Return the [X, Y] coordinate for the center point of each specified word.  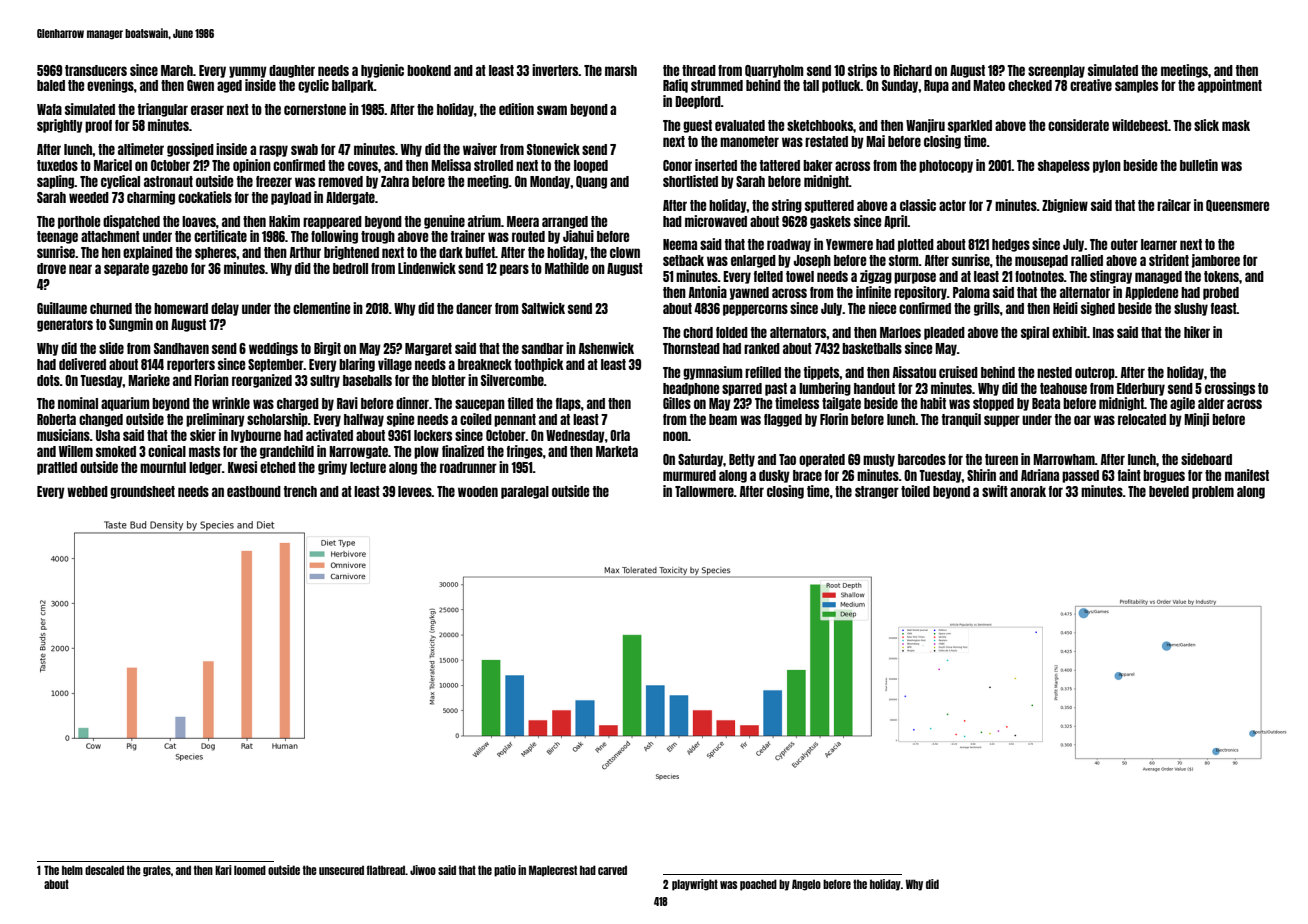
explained [148, 253]
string [787, 206]
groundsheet [142, 492]
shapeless [1064, 166]
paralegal [525, 492]
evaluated [740, 125]
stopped [993, 404]
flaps [568, 404]
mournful [163, 467]
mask [1236, 125]
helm [72, 870]
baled [51, 85]
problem [1213, 492]
